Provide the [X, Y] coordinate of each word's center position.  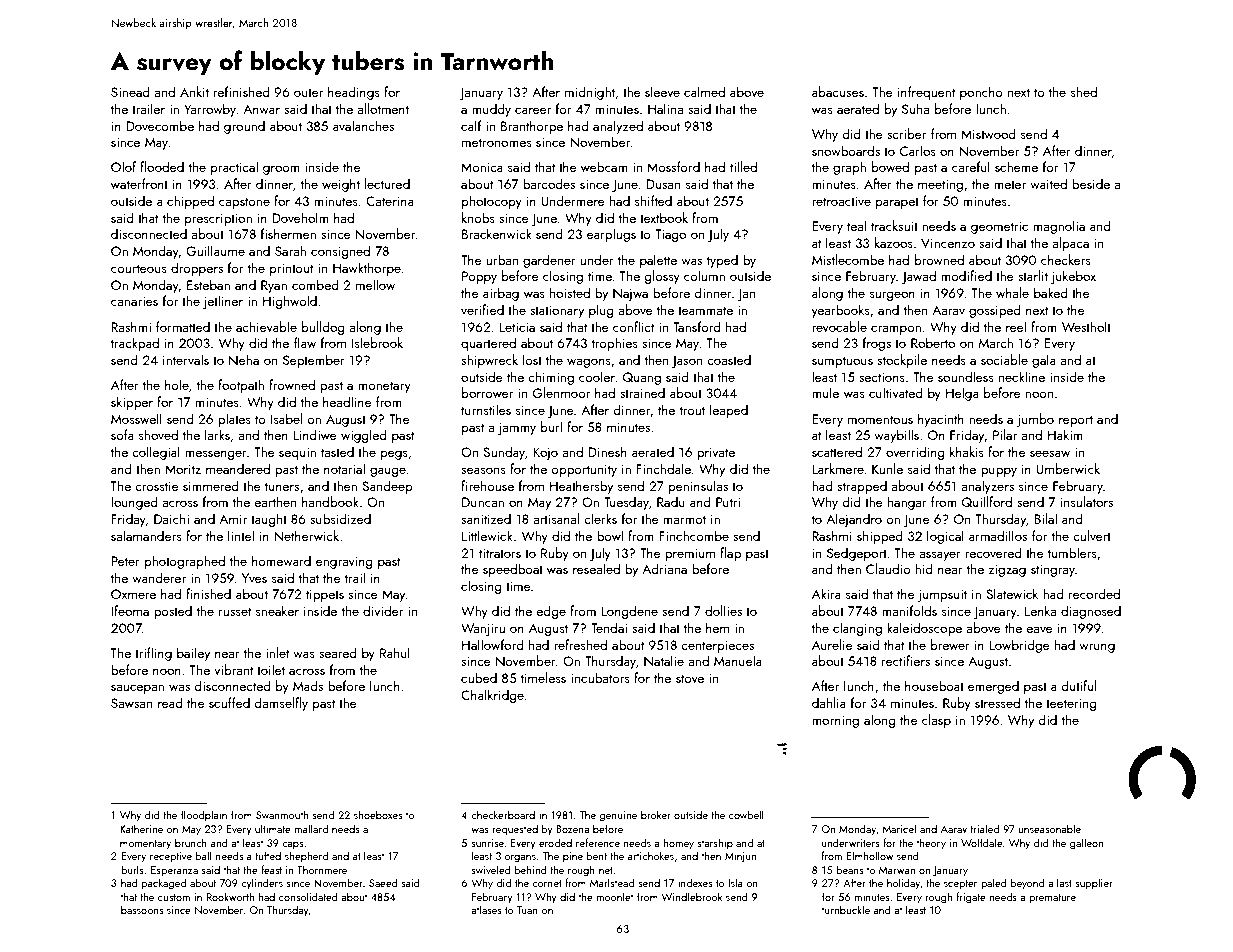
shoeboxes [378, 814]
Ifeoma [130, 610]
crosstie [157, 486]
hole [177, 384]
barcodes [549, 183]
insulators [1087, 501]
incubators [600, 677]
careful [971, 166]
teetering [1071, 704]
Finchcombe [694, 535]
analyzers [987, 487]
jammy [517, 428]
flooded [162, 166]
